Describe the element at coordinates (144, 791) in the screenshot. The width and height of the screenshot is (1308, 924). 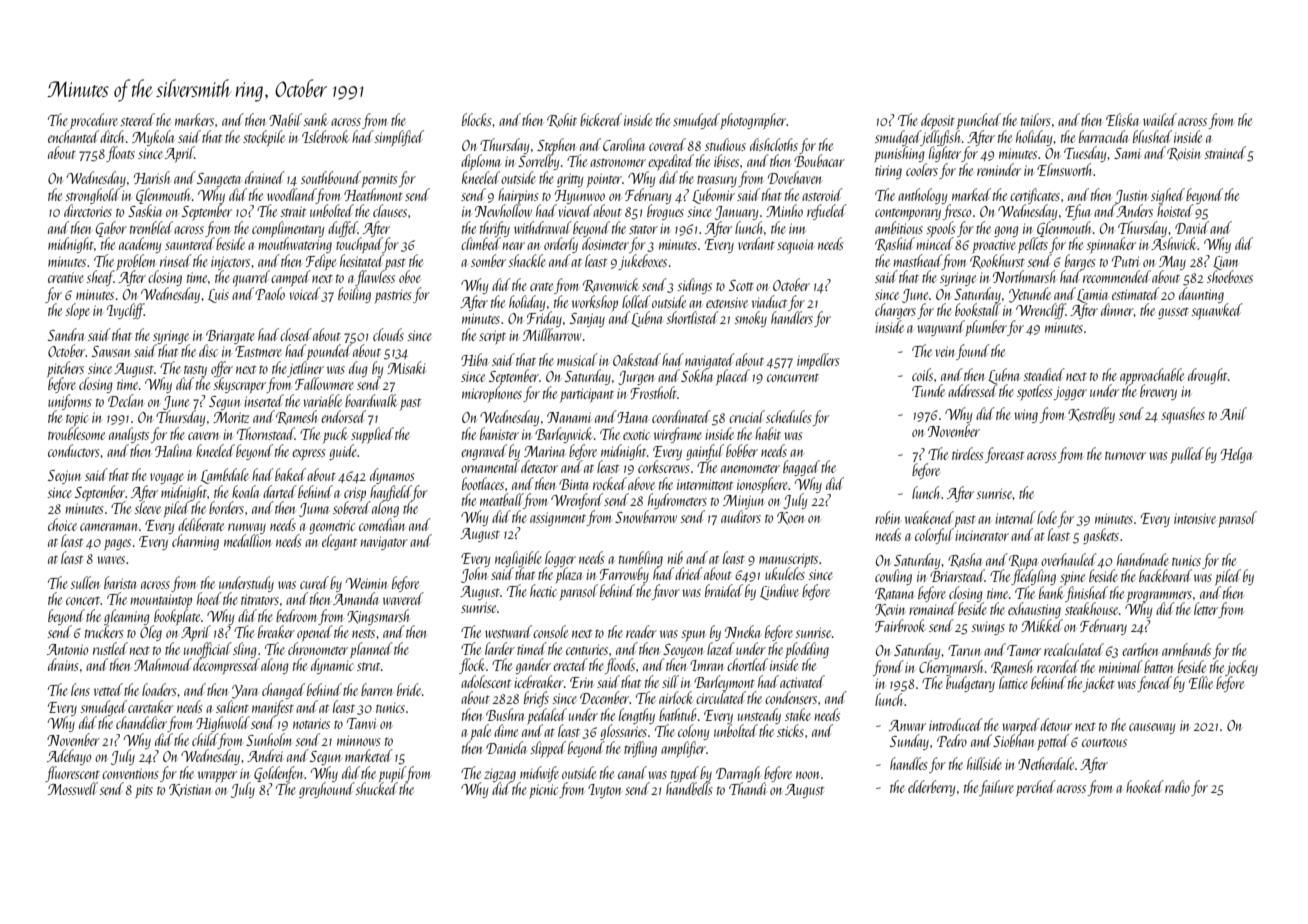
I see `pits` at that location.
